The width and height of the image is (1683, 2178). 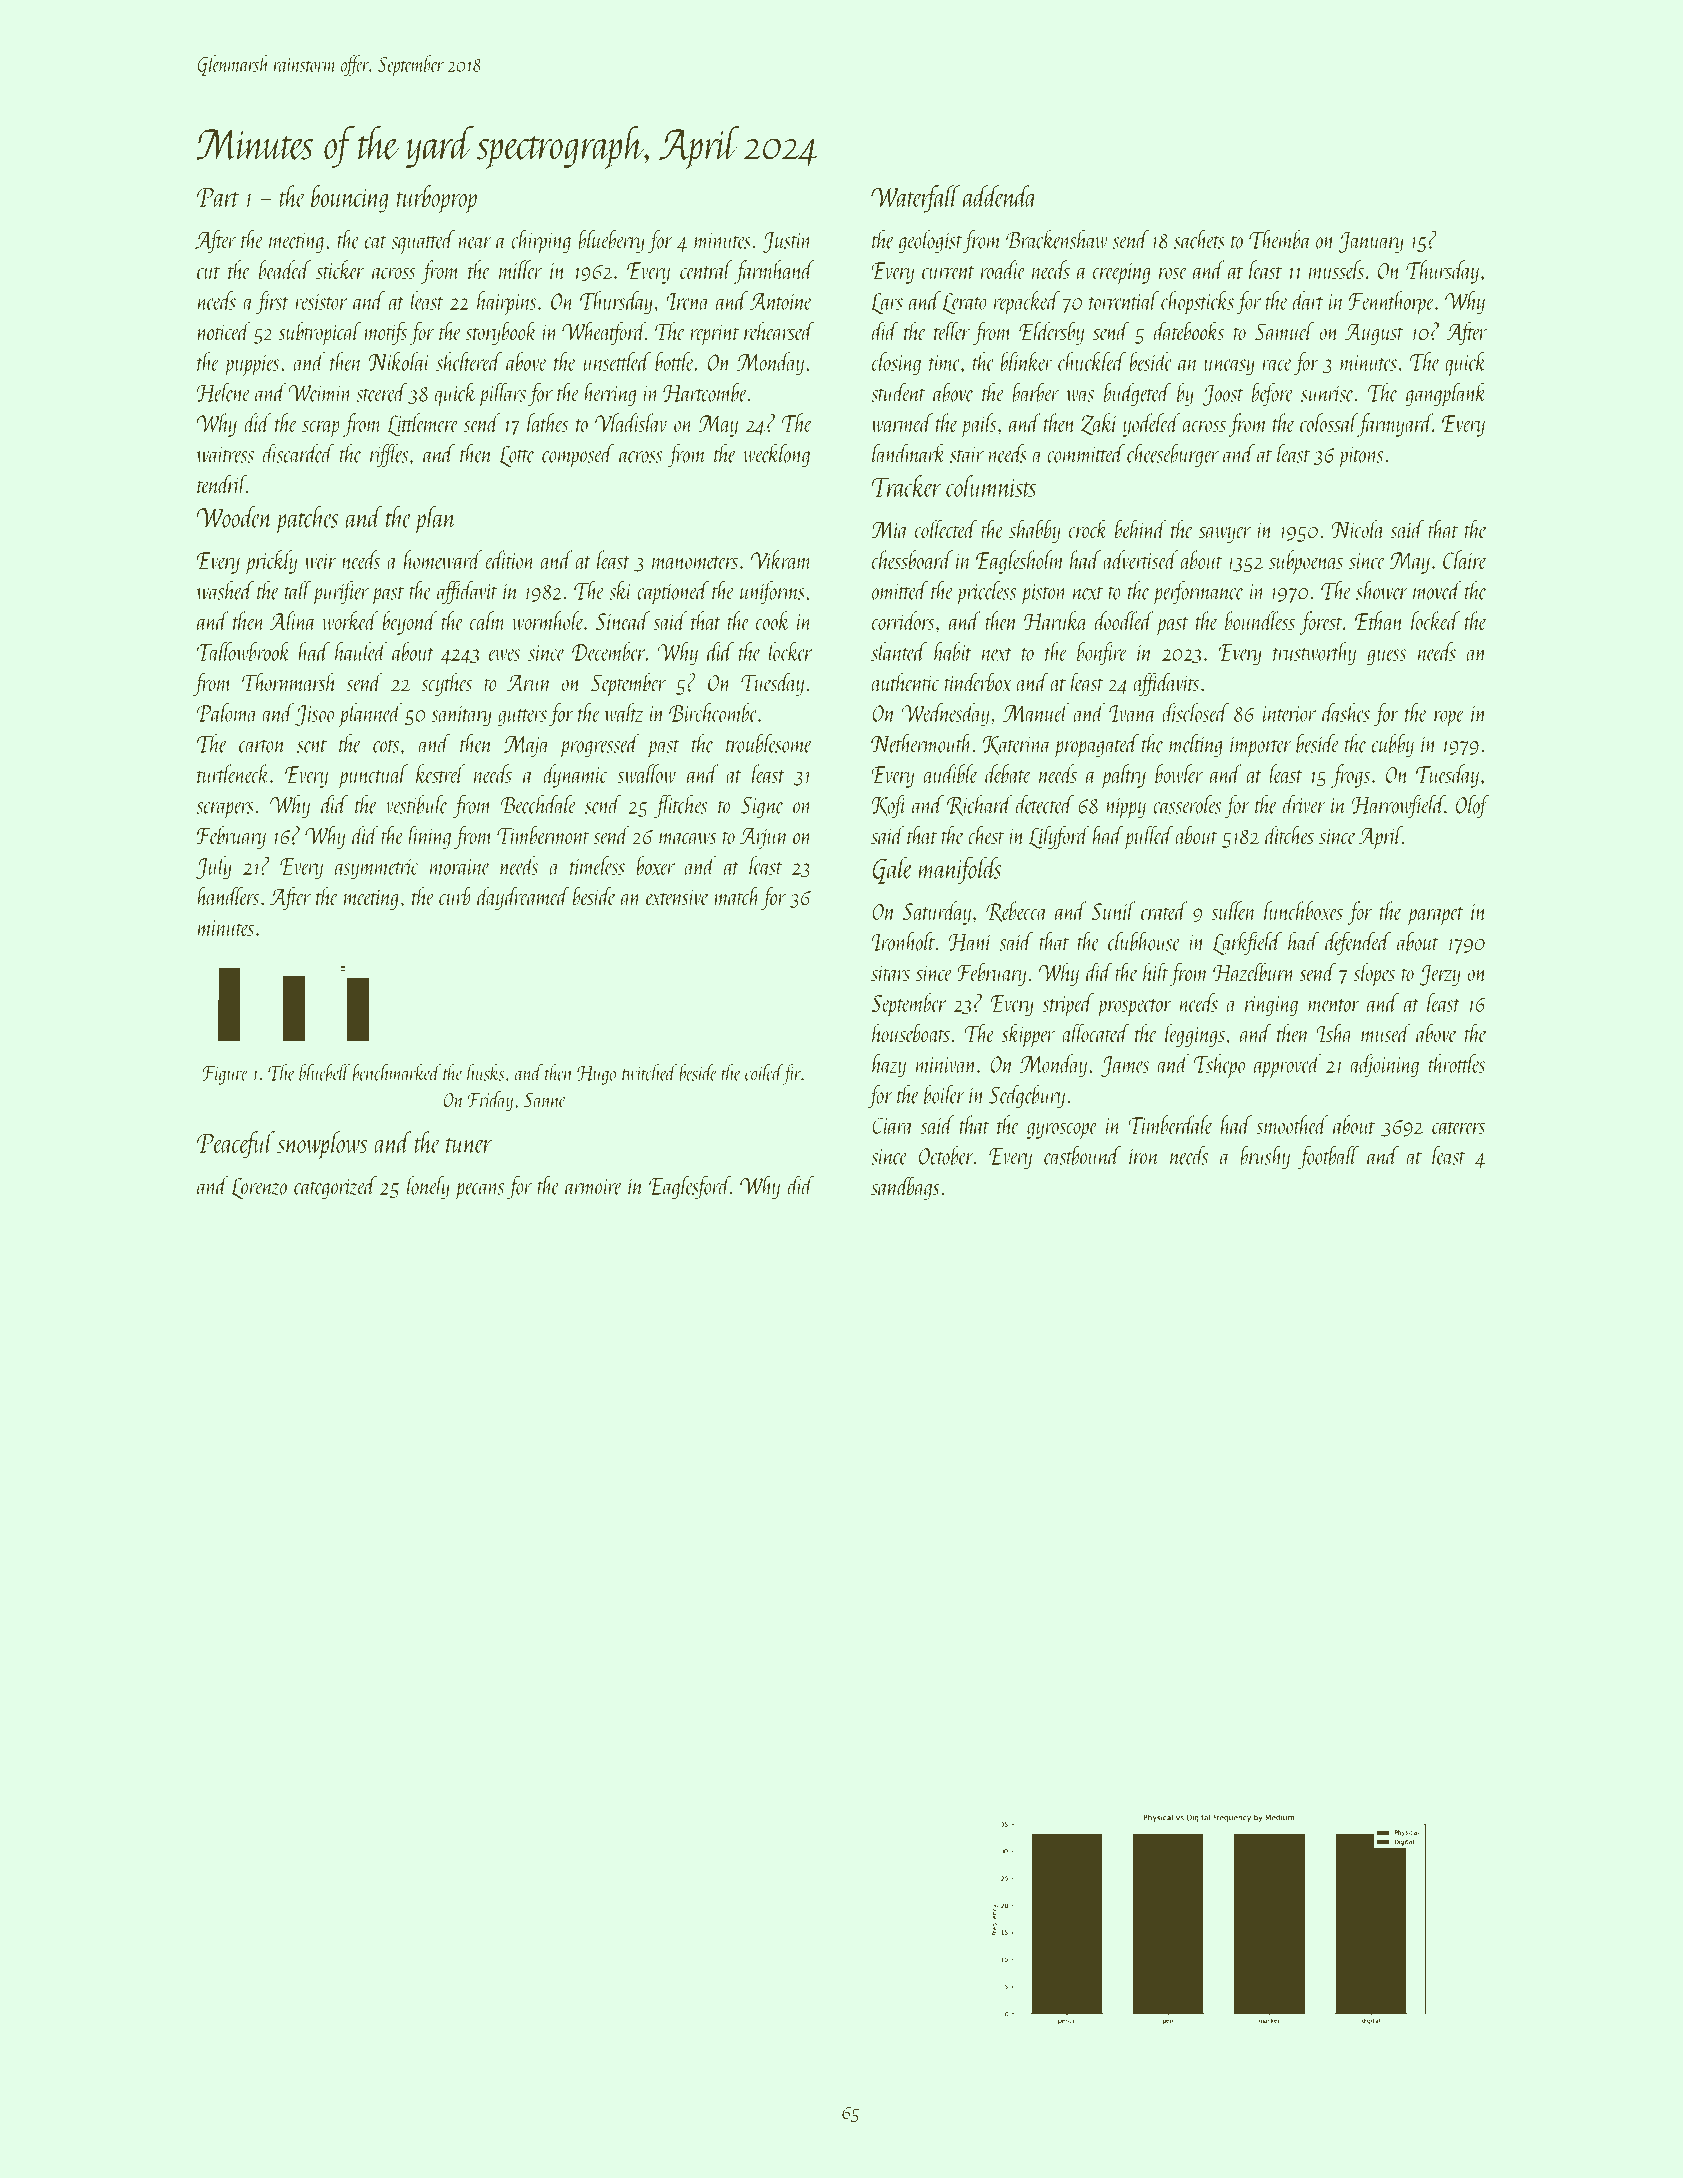 I want to click on Waterfall, so click(x=915, y=199).
